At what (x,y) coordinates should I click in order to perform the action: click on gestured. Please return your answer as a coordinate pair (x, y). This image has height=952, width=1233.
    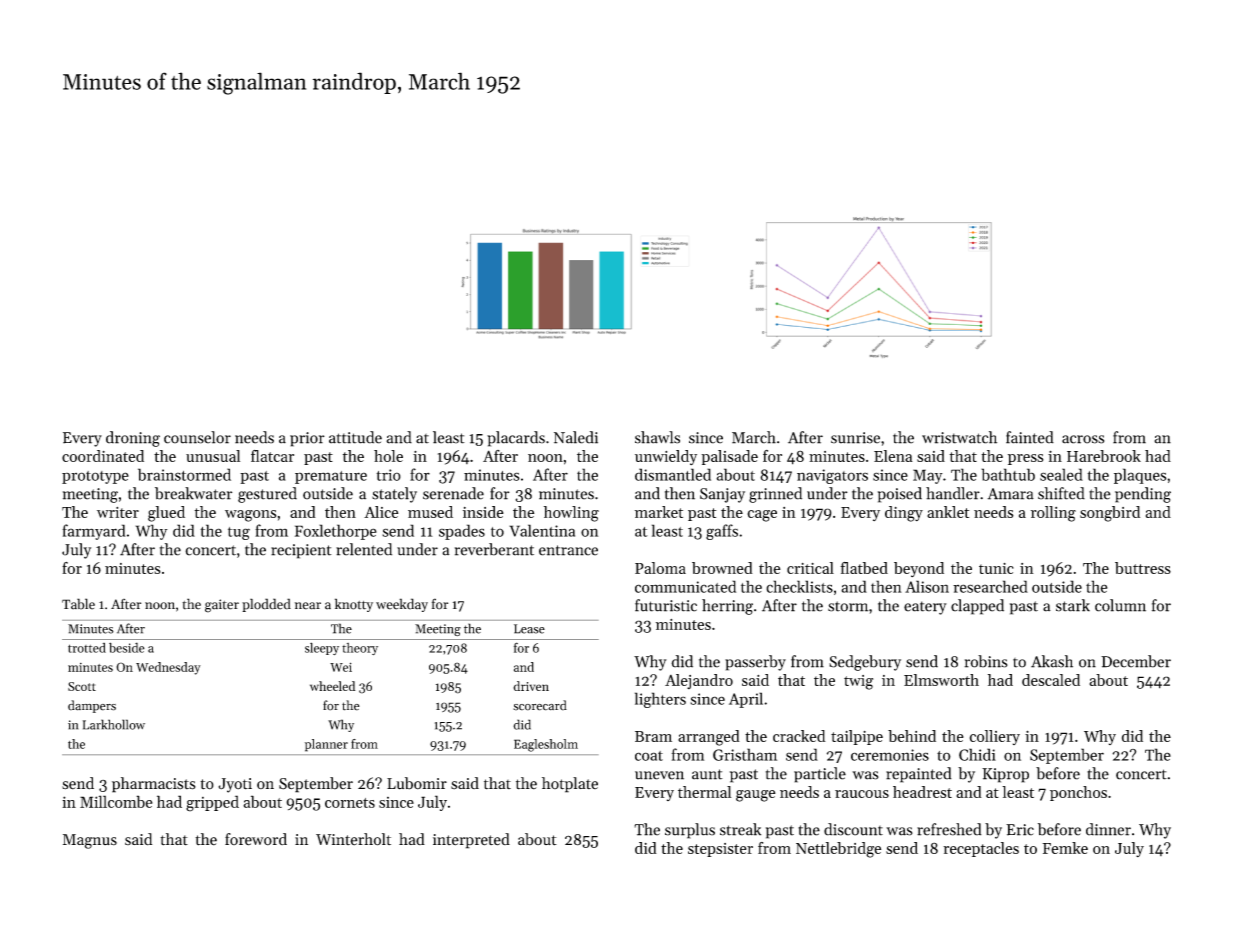
    Looking at the image, I should click on (267, 495).
